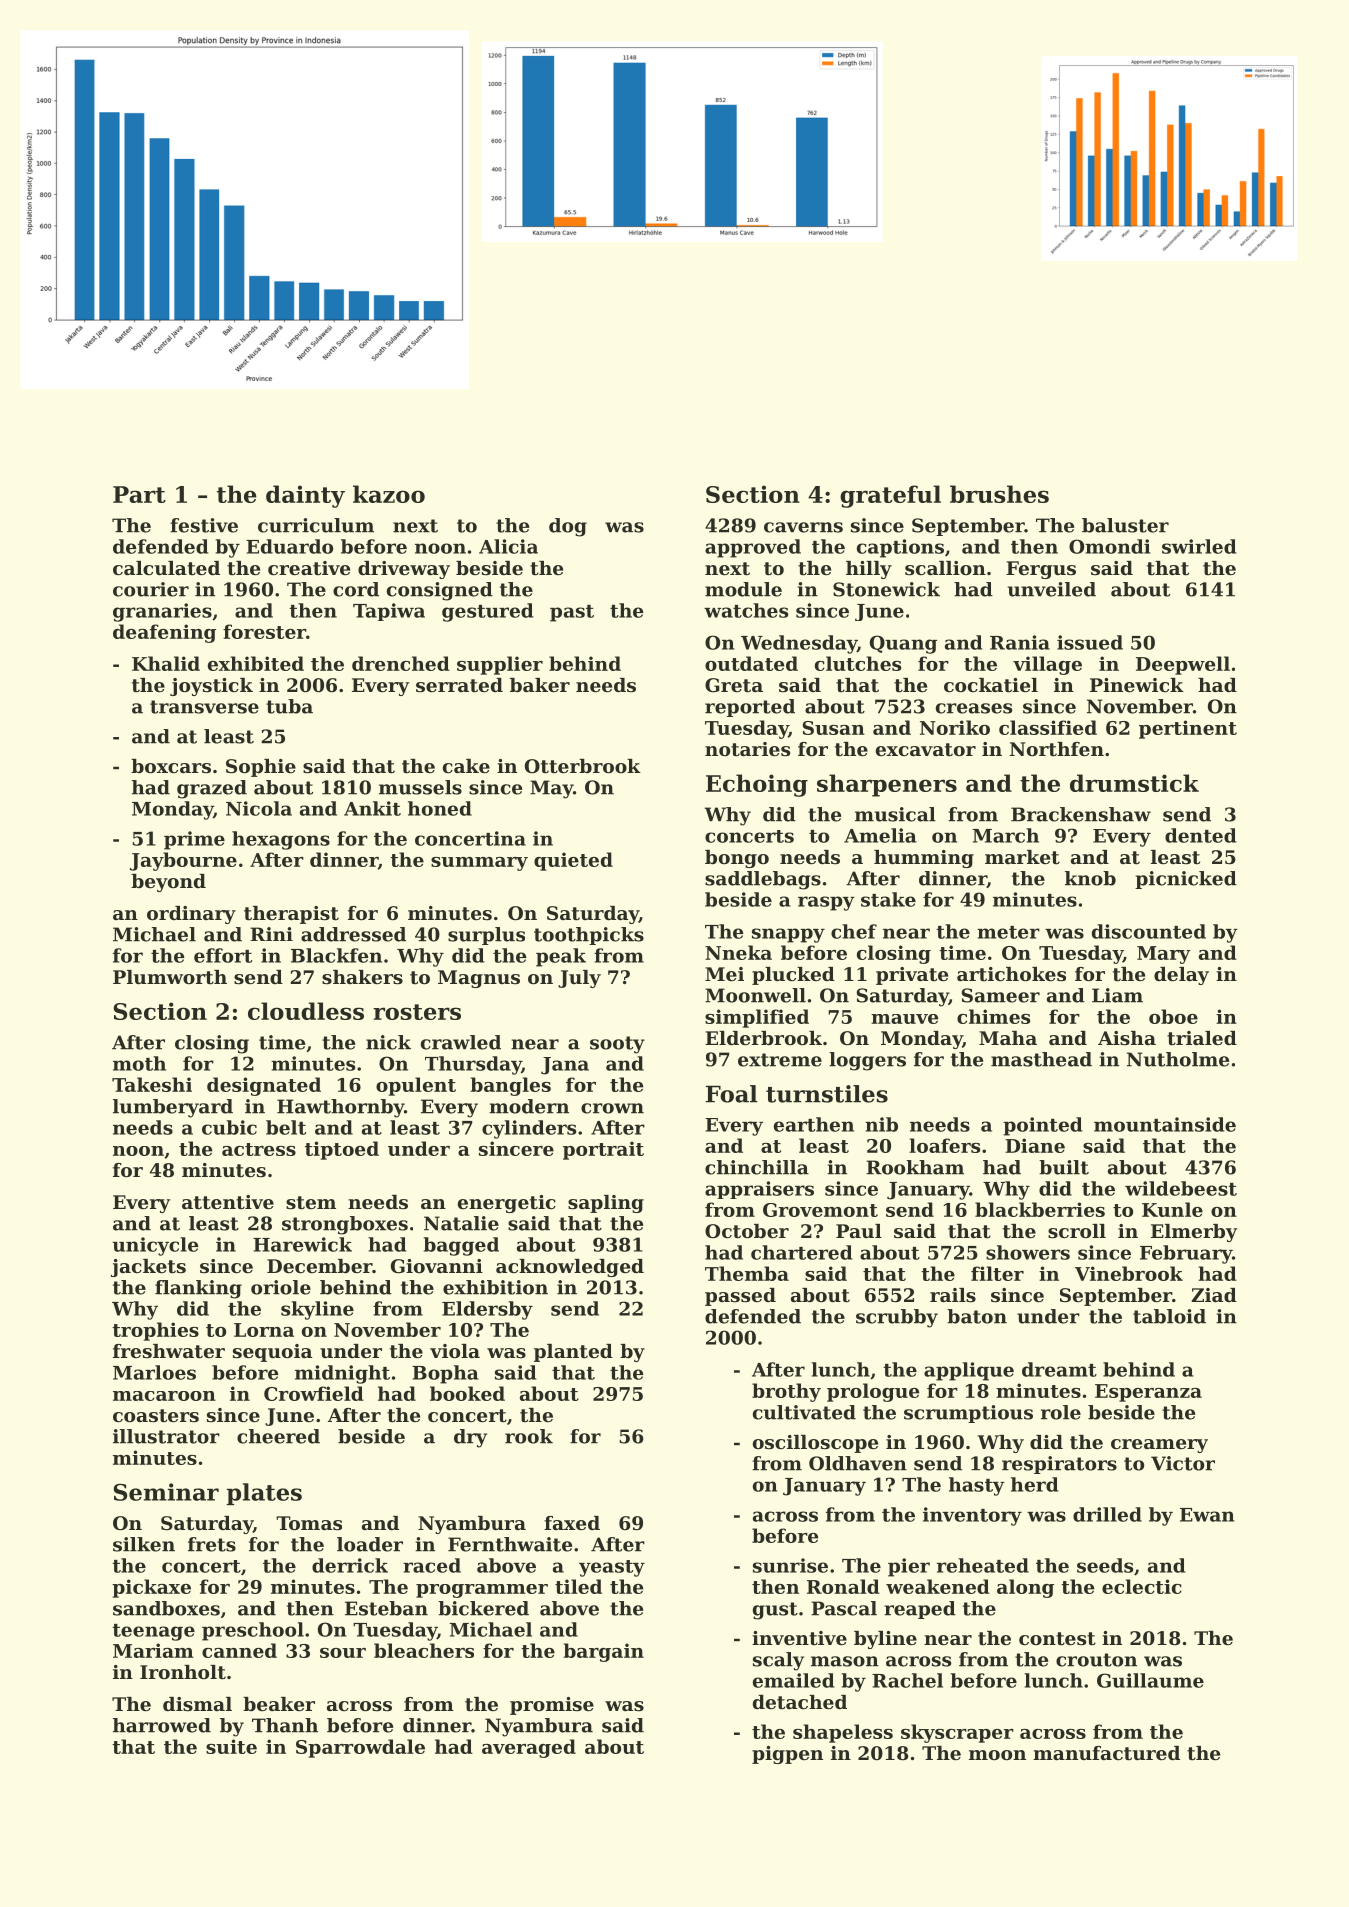 This screenshot has height=1907, width=1349. What do you see at coordinates (907, 1680) in the screenshot?
I see `Rachel` at bounding box center [907, 1680].
